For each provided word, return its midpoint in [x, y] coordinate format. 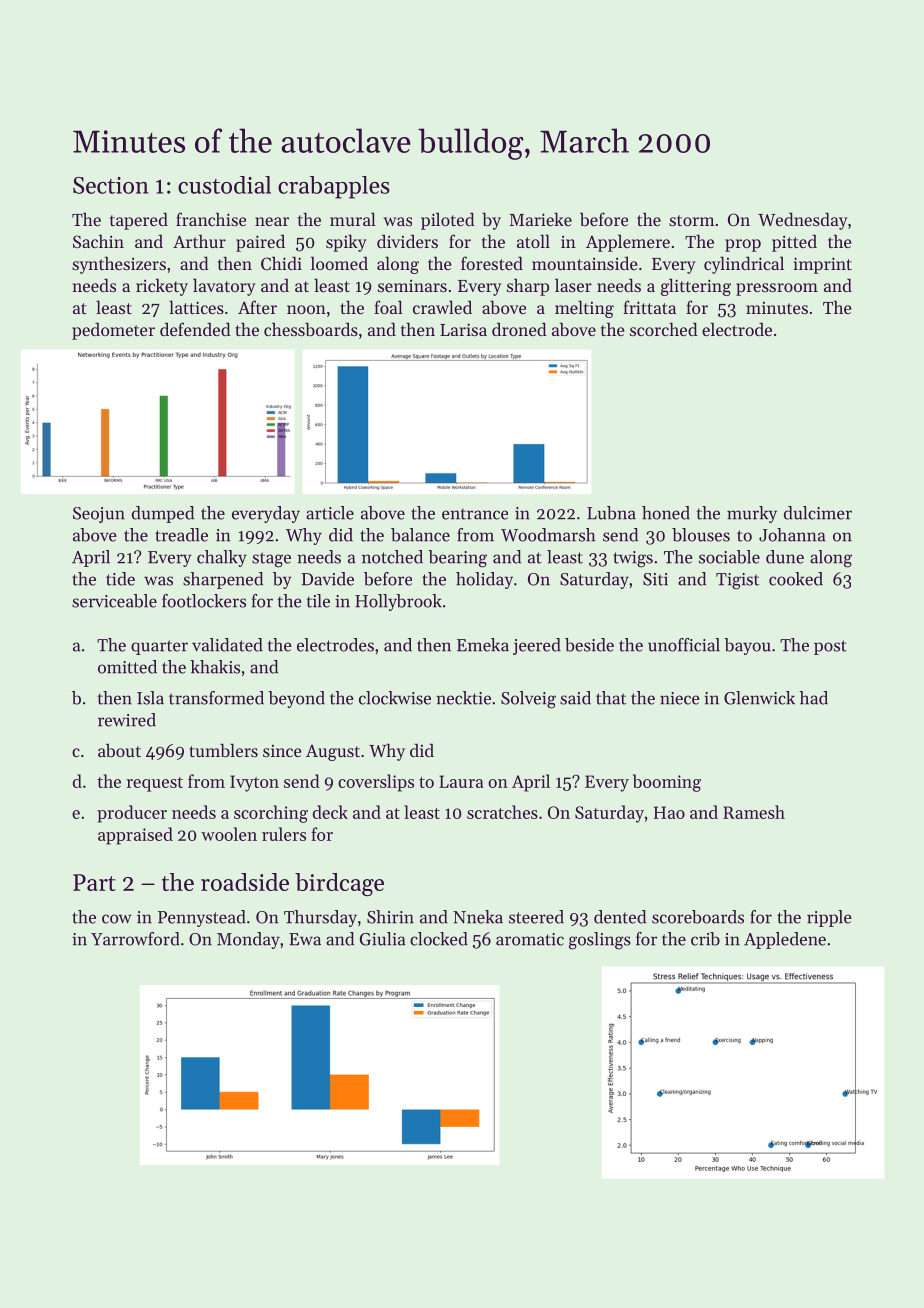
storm [692, 220]
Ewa [305, 939]
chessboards [311, 329]
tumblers [223, 750]
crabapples [334, 187]
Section [111, 185]
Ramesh [754, 812]
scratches [502, 812]
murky [752, 514]
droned [519, 329]
